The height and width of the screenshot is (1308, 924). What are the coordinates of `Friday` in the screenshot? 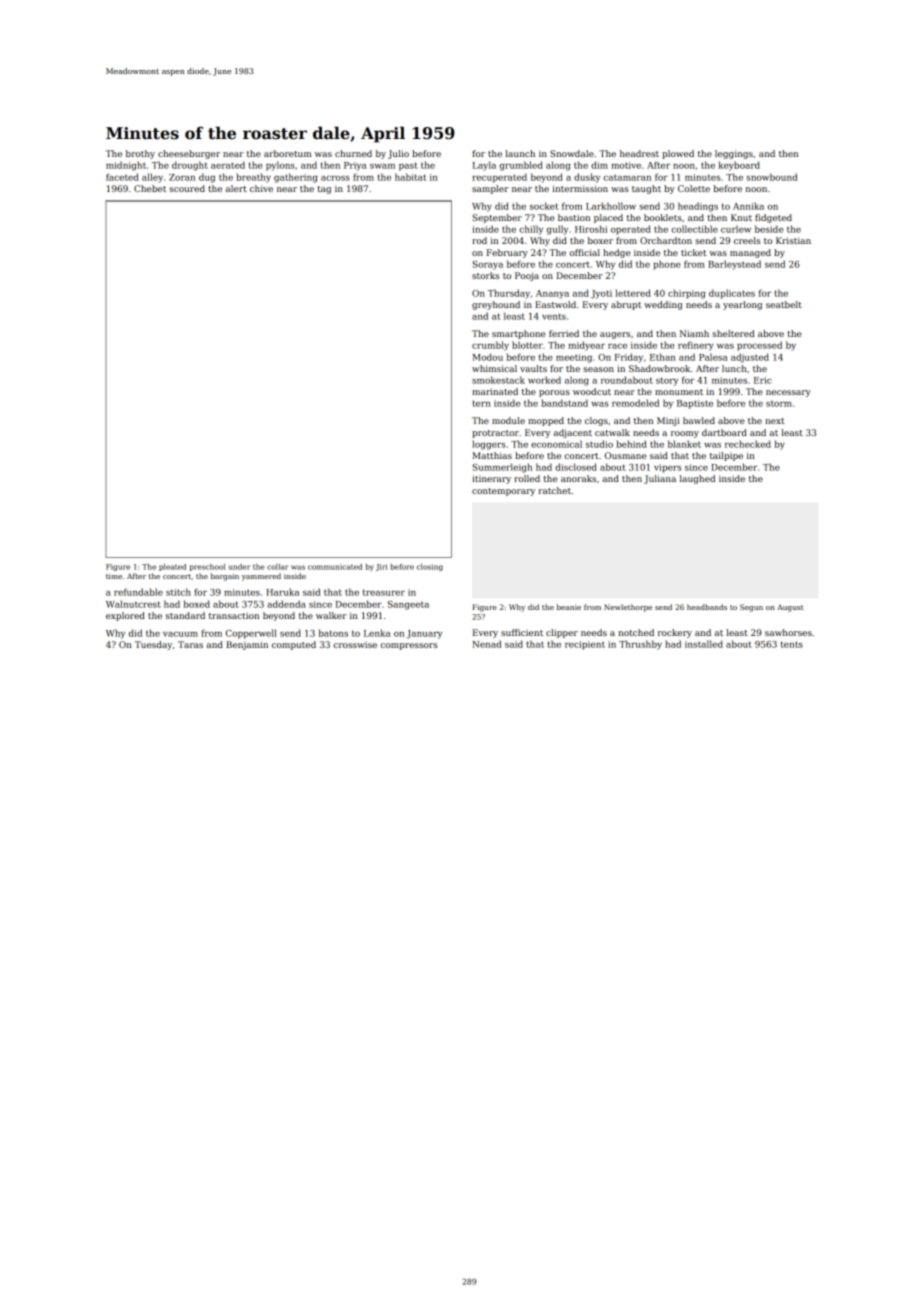 It's located at (629, 358).
